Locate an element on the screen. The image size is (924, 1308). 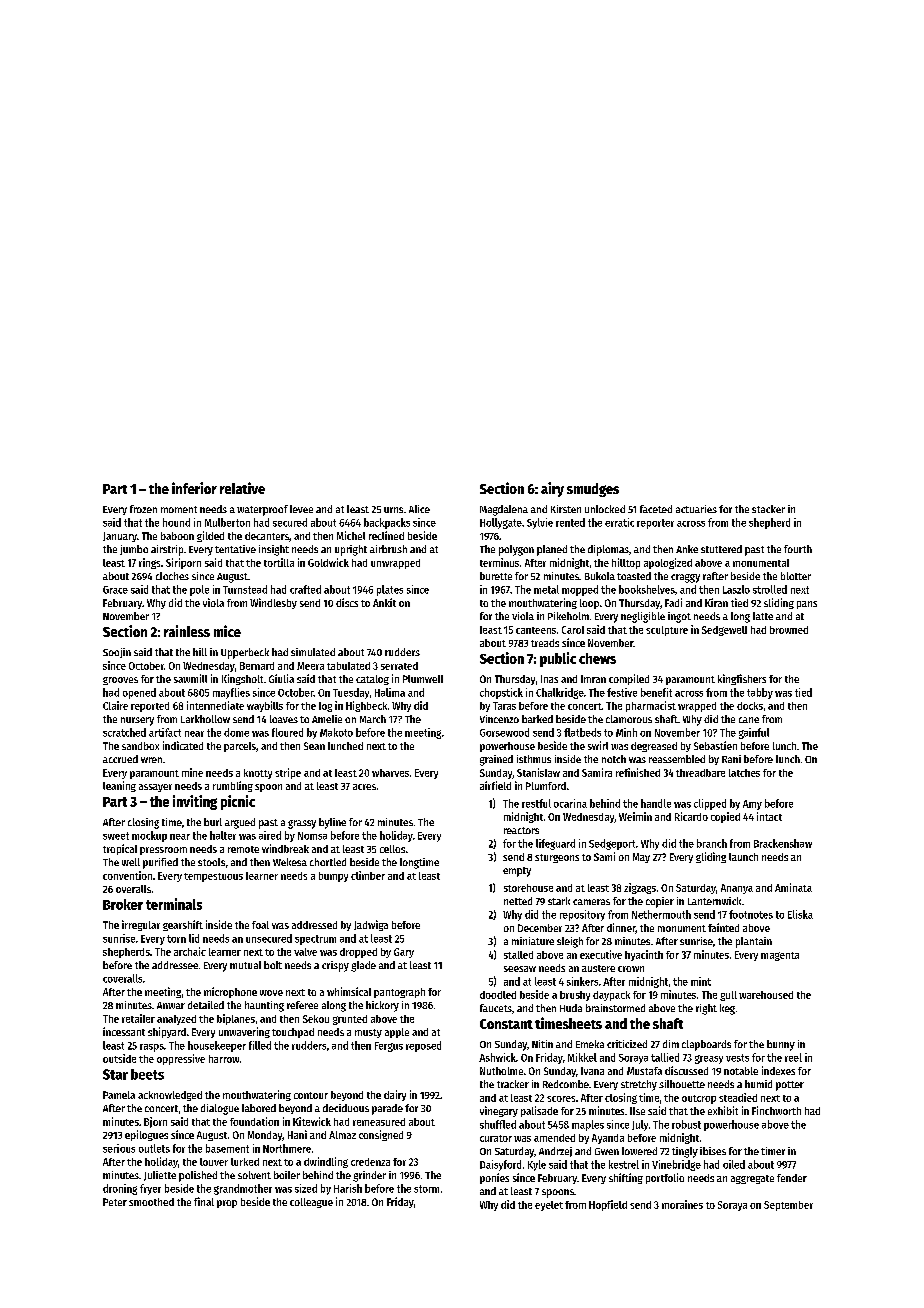
addressee is located at coordinates (175, 965).
